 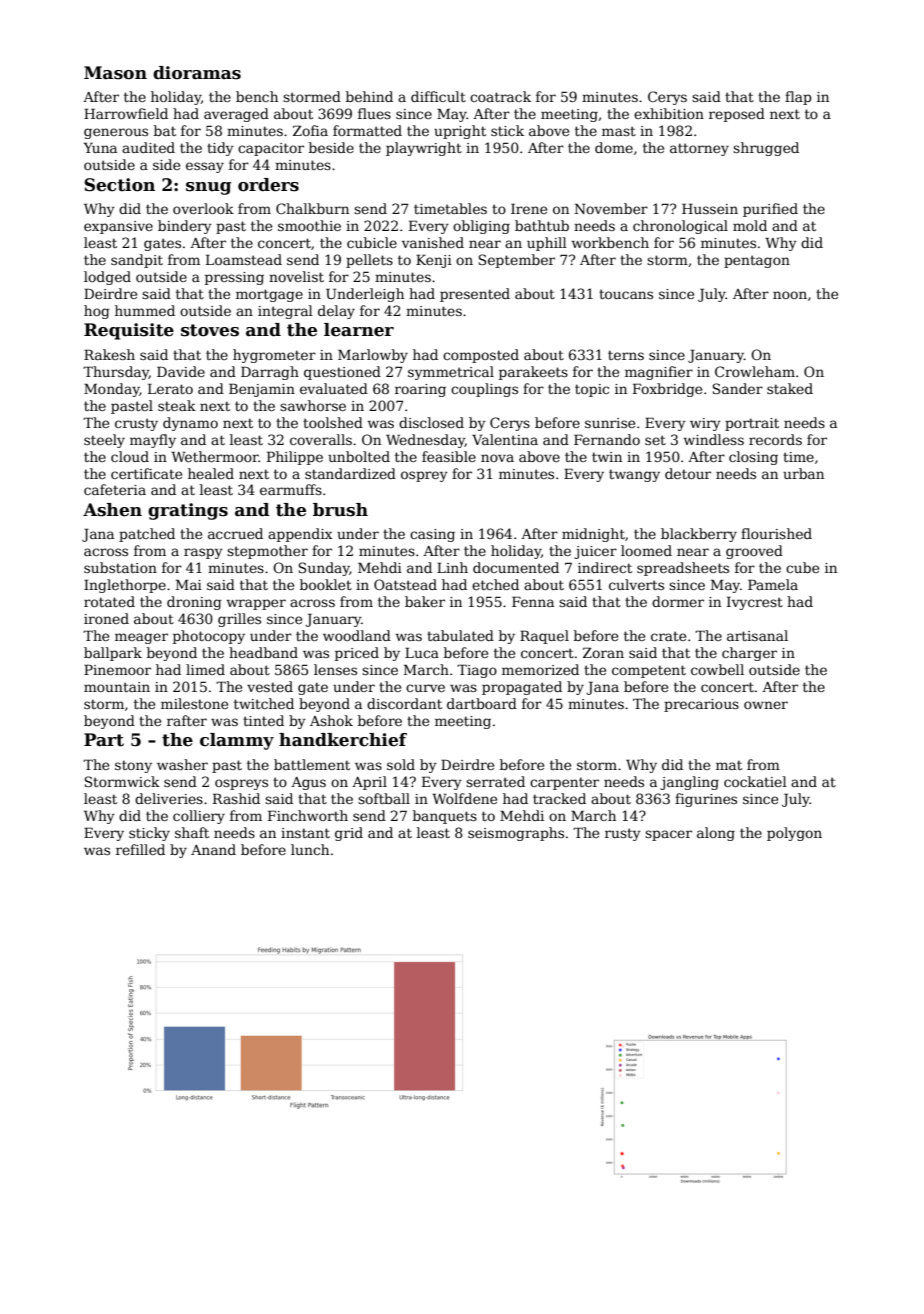 I want to click on cowbell, so click(x=717, y=669).
